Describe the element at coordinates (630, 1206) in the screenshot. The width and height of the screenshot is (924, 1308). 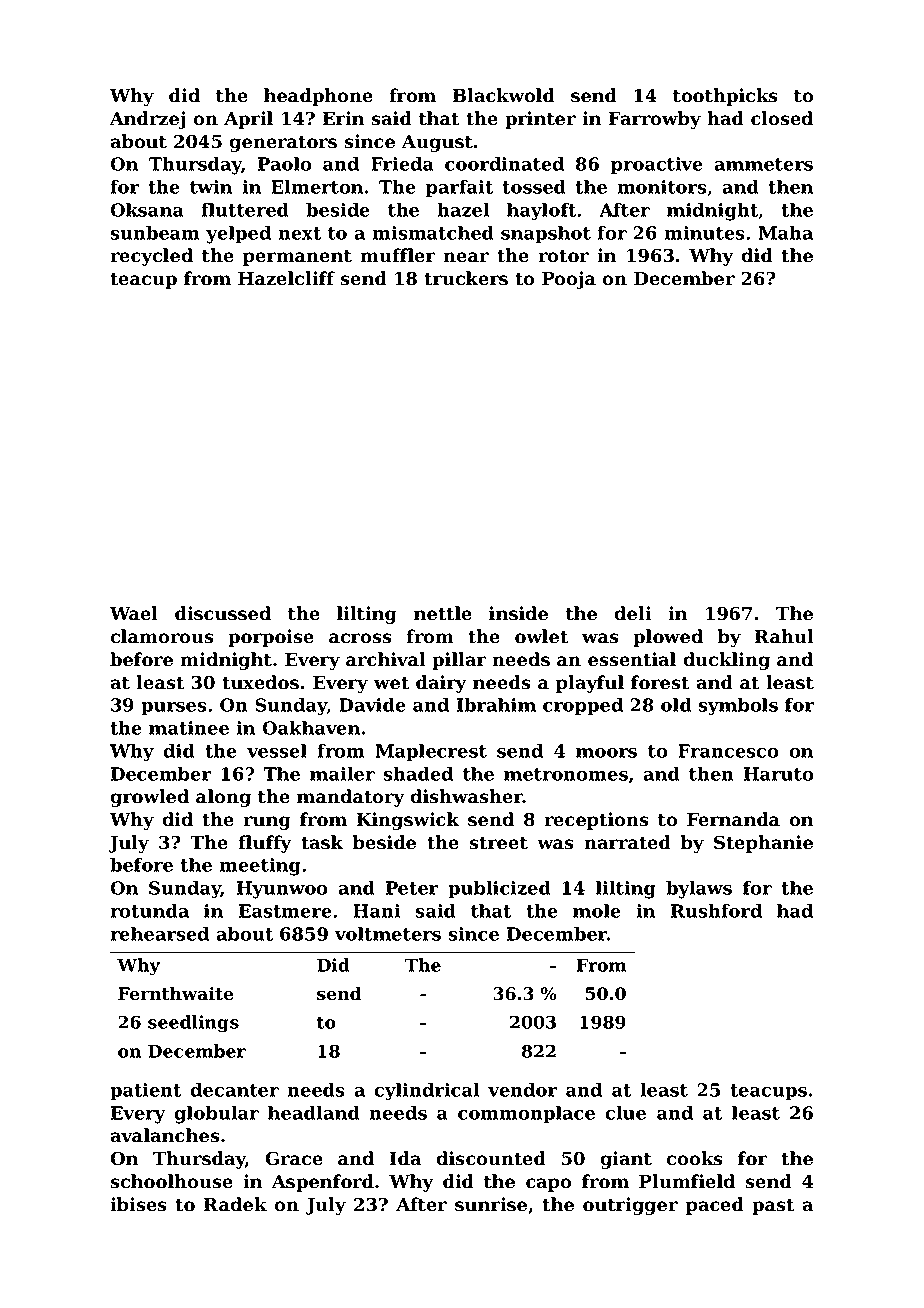
I see `outrigger` at that location.
